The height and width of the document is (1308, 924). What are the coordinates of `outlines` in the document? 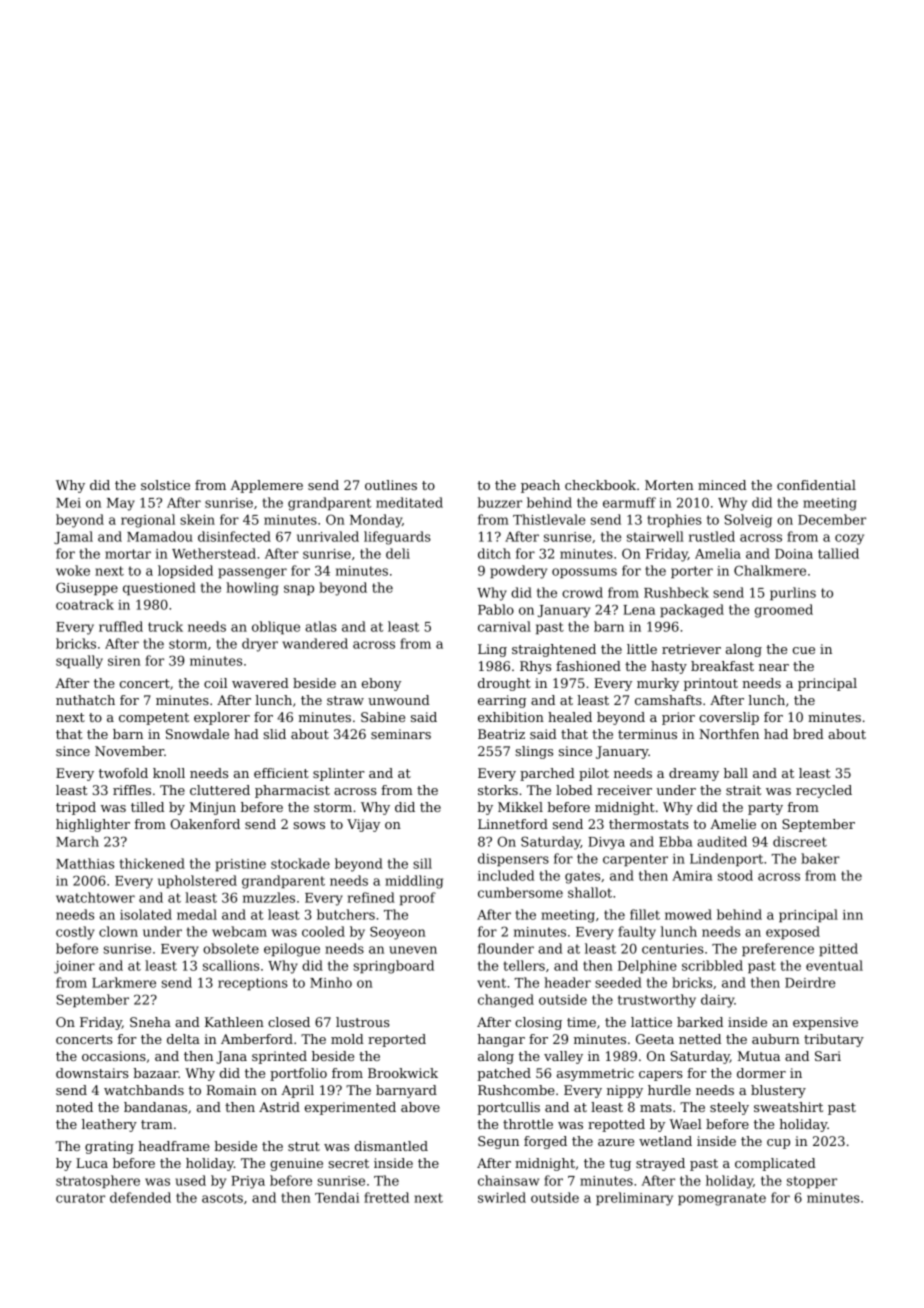 It's located at (391, 485).
